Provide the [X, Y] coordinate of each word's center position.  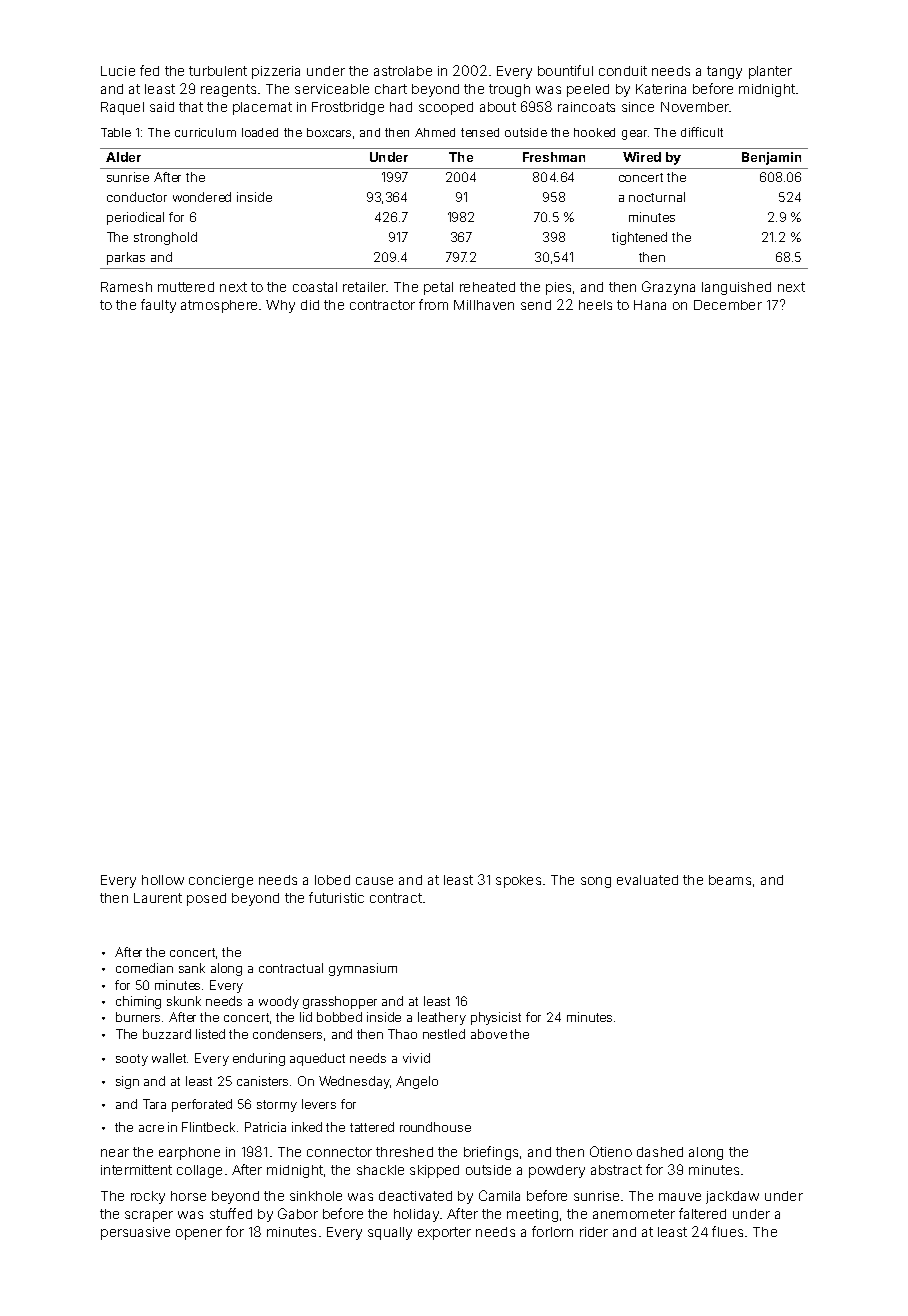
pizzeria [276, 72]
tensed [480, 132]
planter [770, 72]
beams [730, 880]
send [536, 305]
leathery [442, 1018]
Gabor [298, 1213]
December [728, 305]
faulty [158, 306]
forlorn [552, 1231]
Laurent [158, 898]
